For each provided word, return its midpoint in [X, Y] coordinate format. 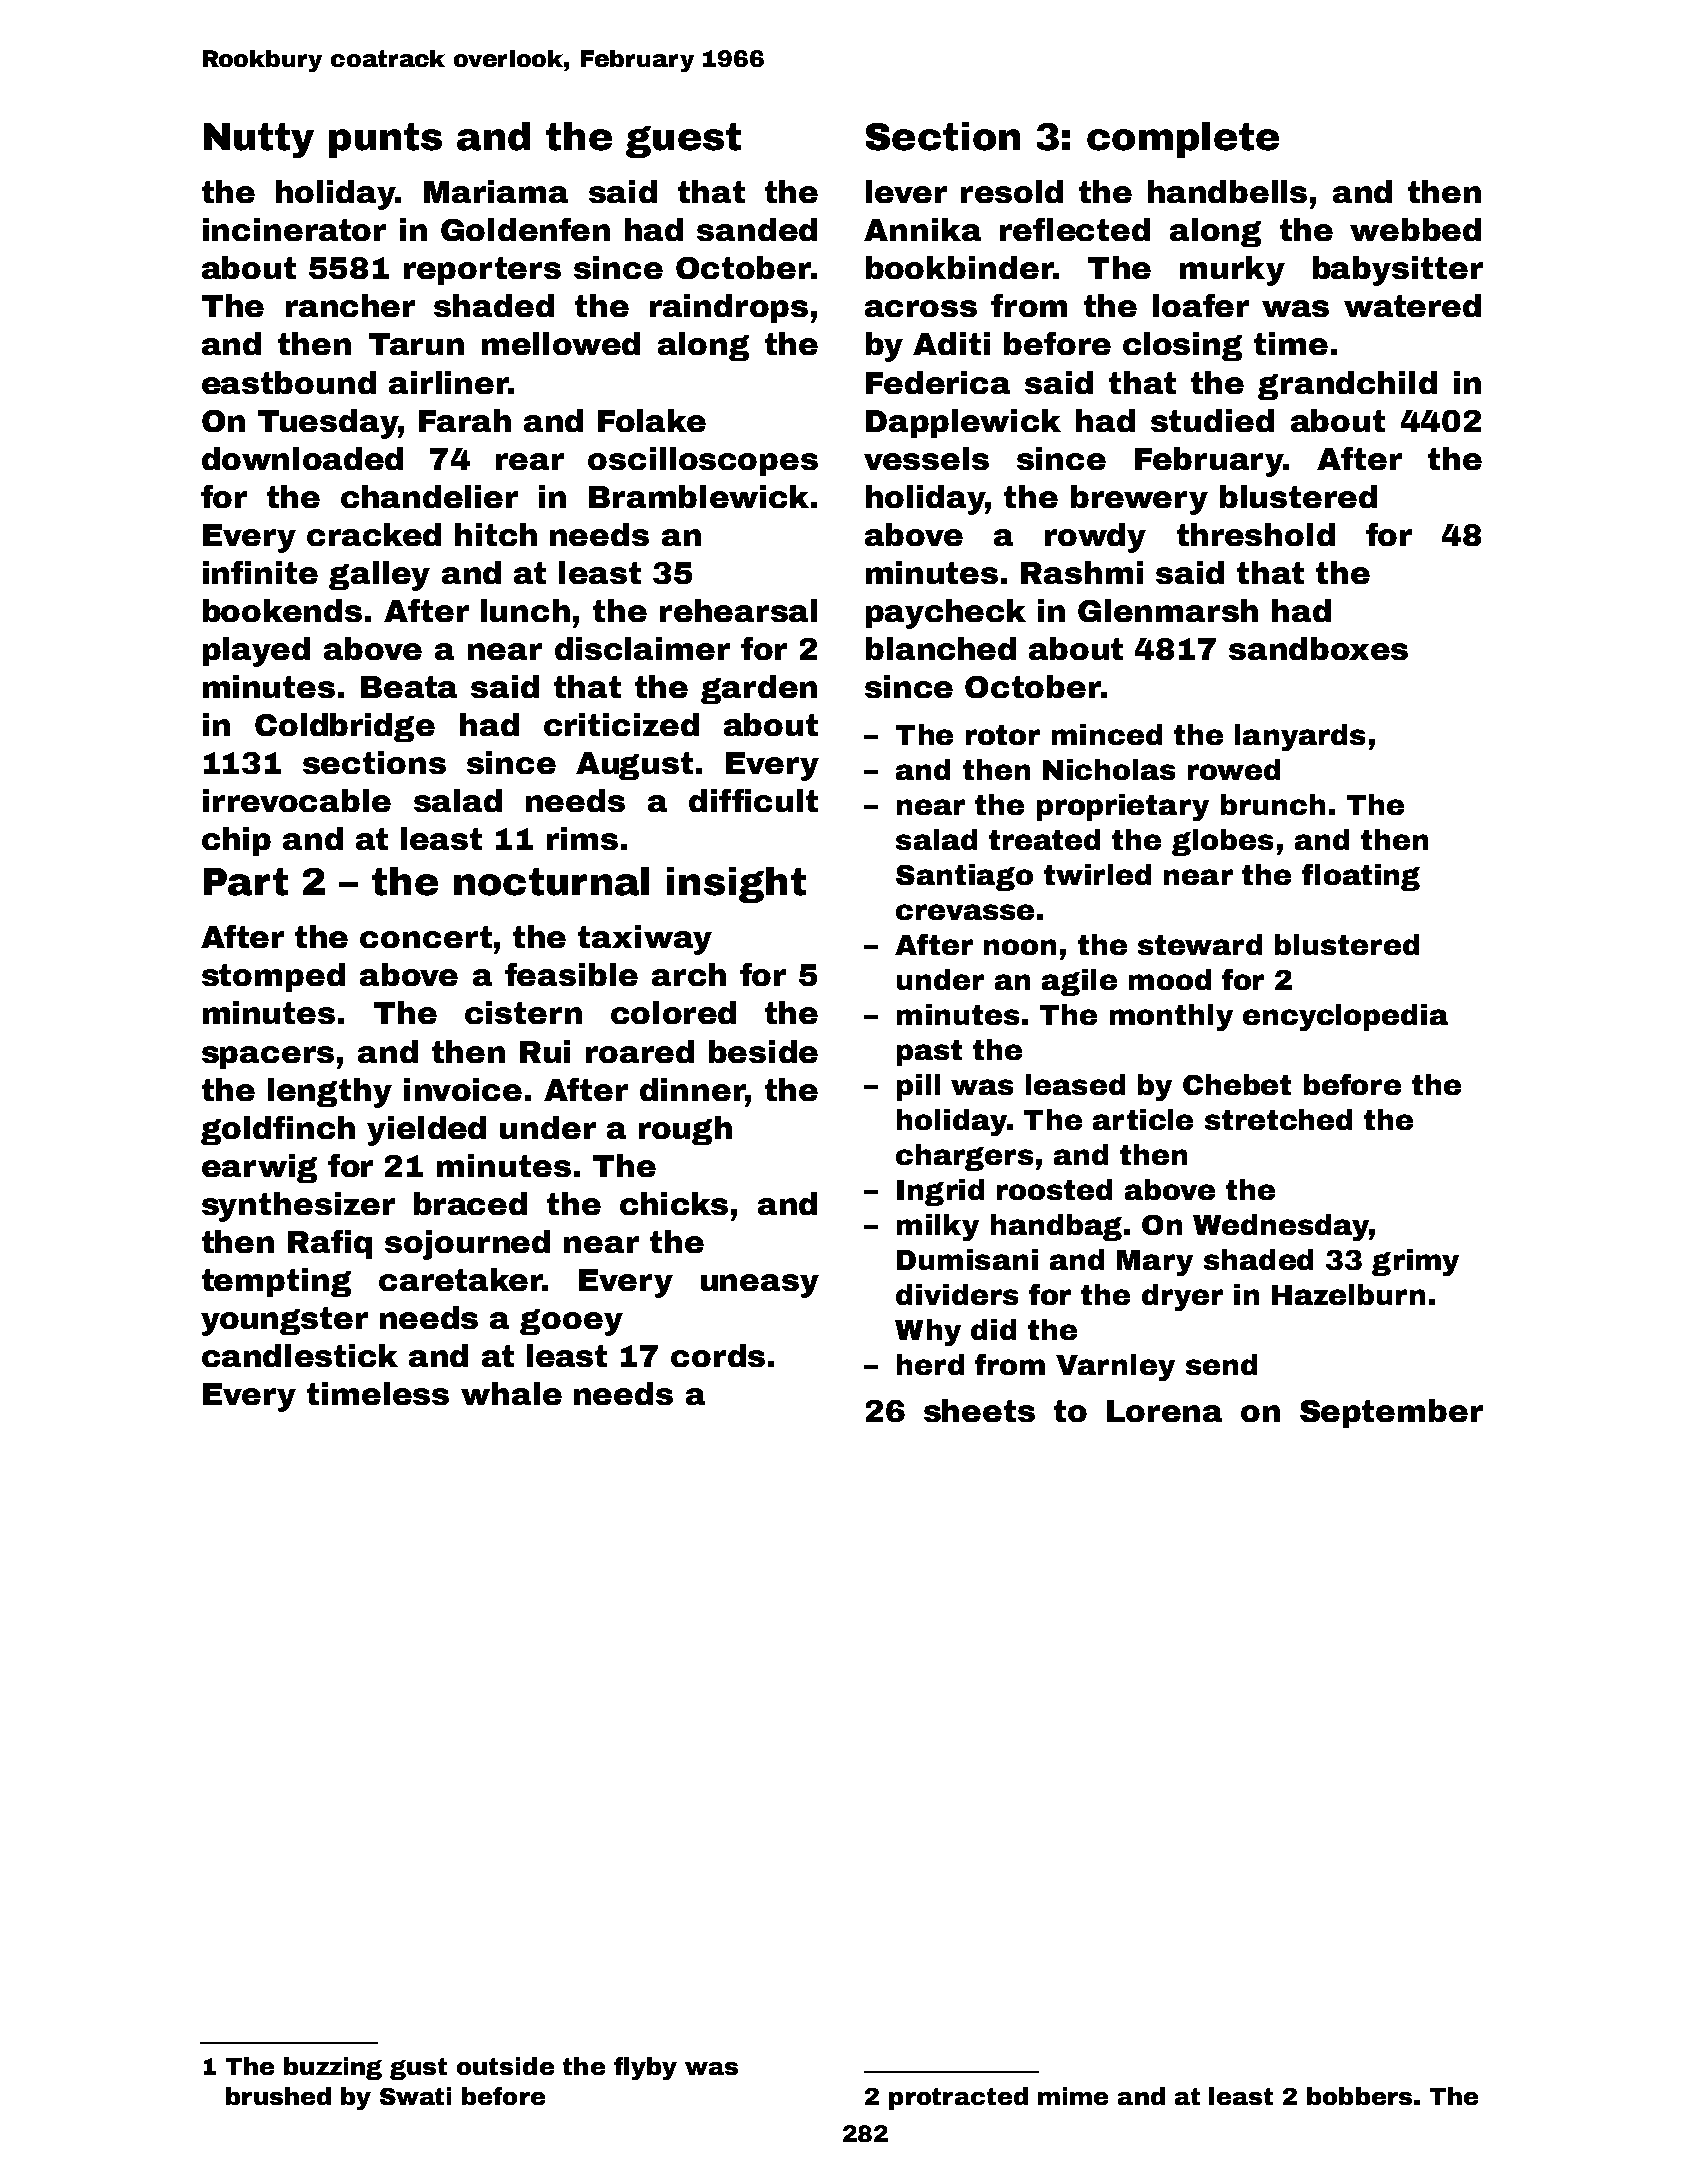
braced [470, 1203]
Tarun [416, 344]
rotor [1003, 735]
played [256, 652]
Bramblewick [699, 496]
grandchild [1347, 385]
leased [1075, 1084]
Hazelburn [1348, 1294]
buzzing [333, 2068]
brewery [1139, 500]
